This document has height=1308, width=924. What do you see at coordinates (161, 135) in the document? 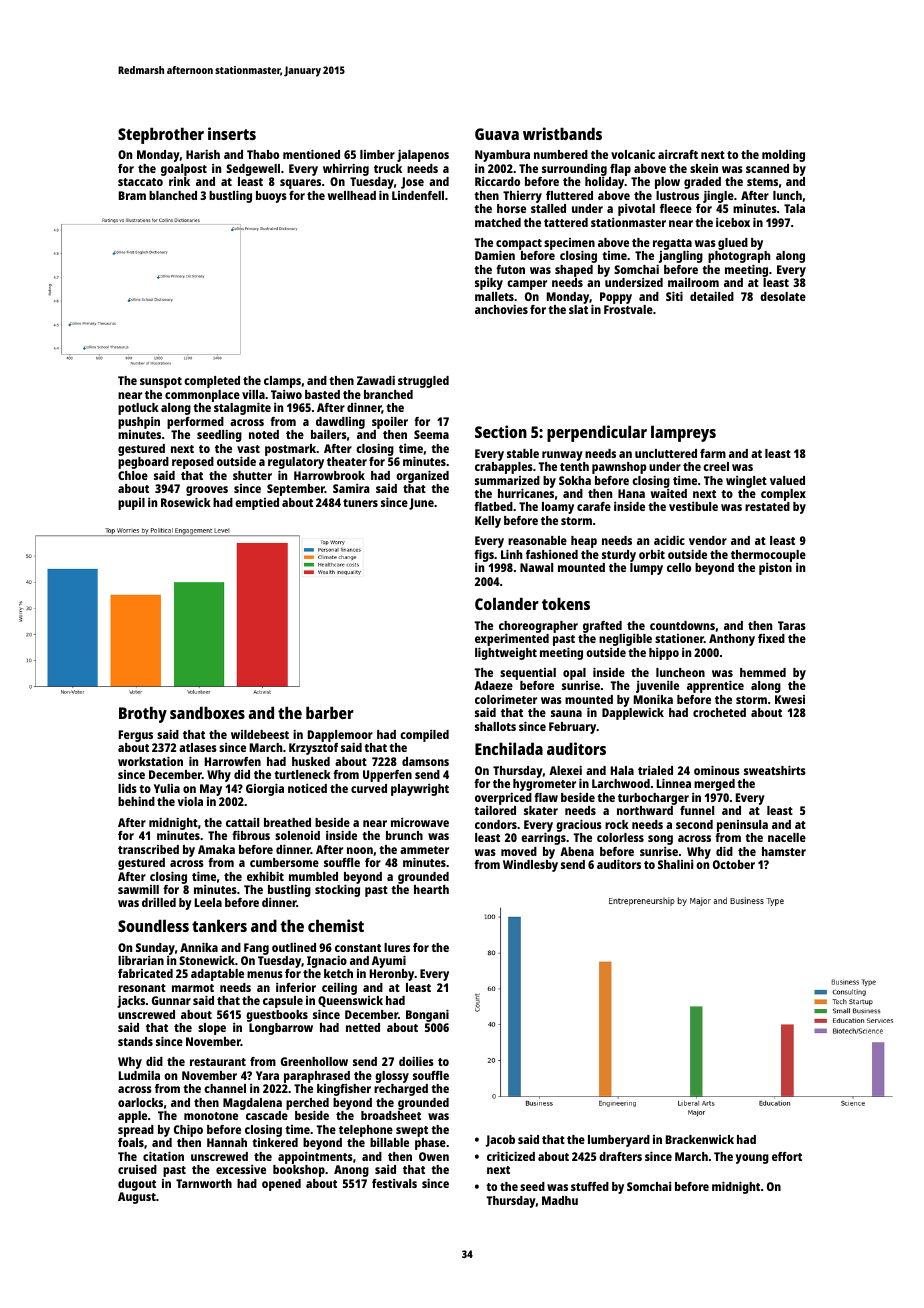
I see `Stepbrother` at bounding box center [161, 135].
